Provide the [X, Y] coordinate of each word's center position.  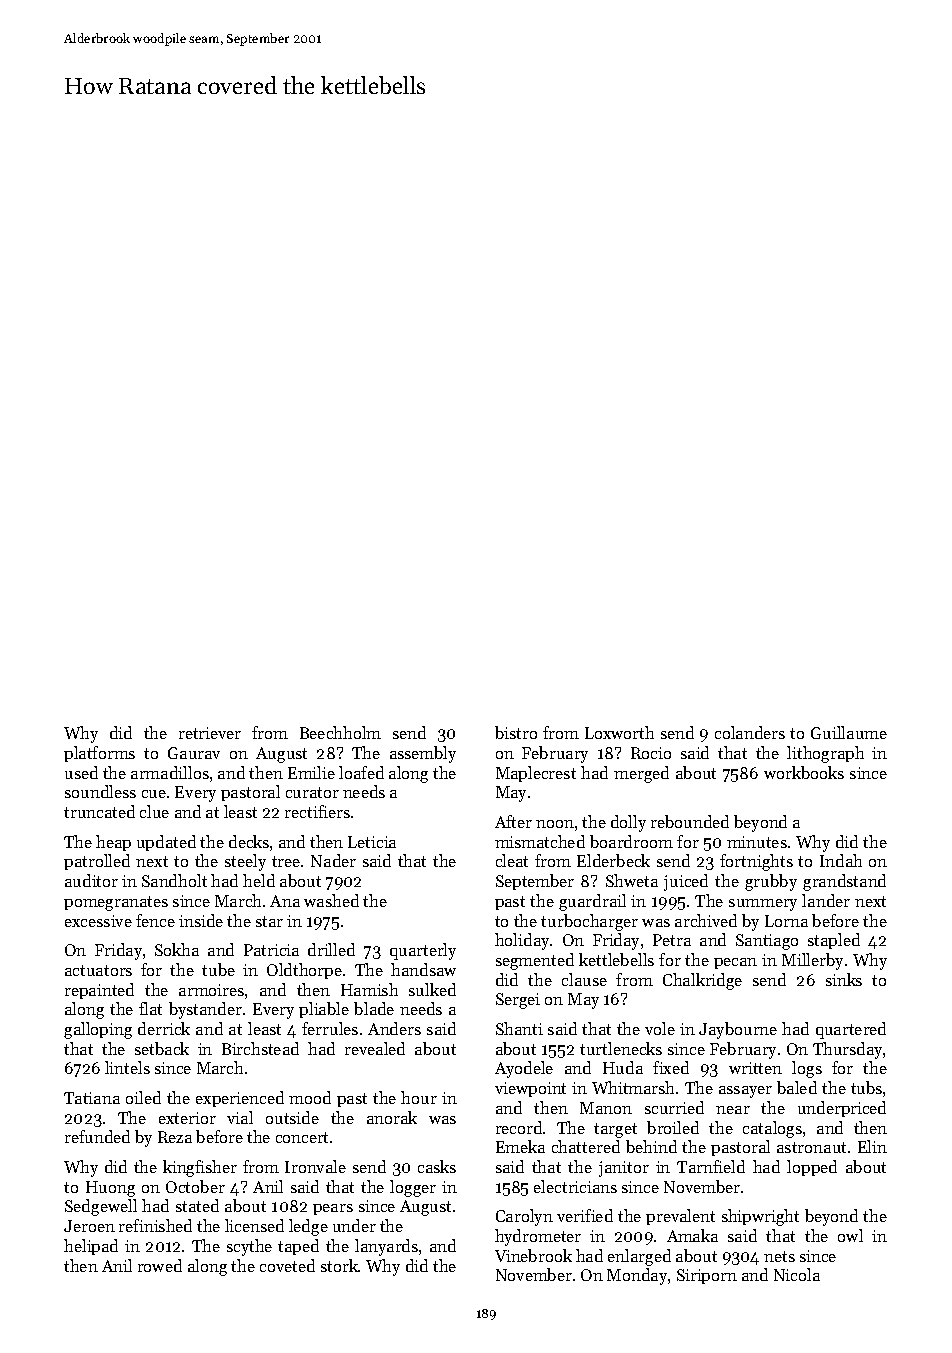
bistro [516, 732]
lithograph [825, 754]
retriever [210, 733]
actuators [98, 970]
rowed [160, 1265]
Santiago [767, 942]
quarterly [423, 951]
